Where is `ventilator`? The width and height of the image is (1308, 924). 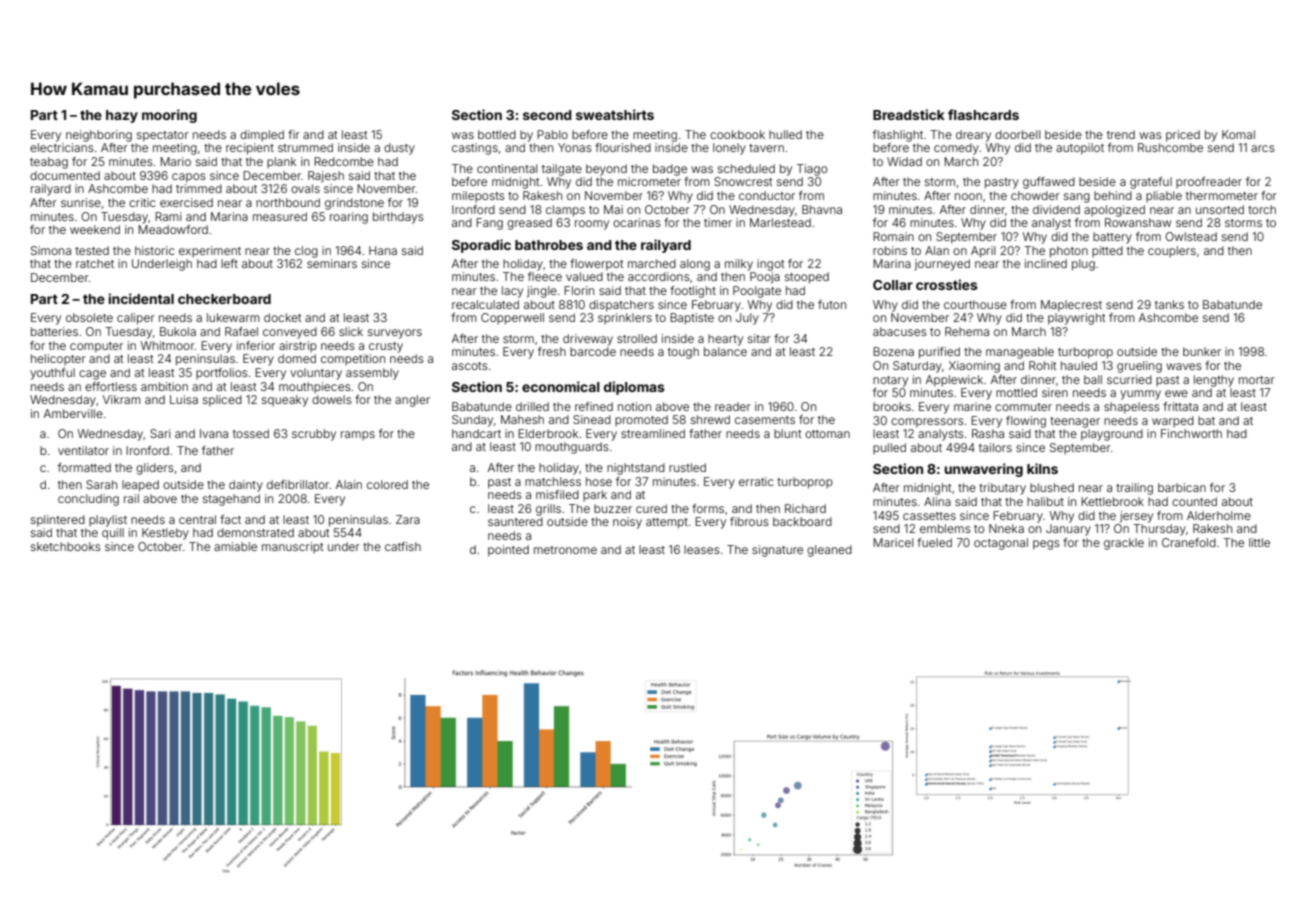
ventilator is located at coordinates (83, 450).
